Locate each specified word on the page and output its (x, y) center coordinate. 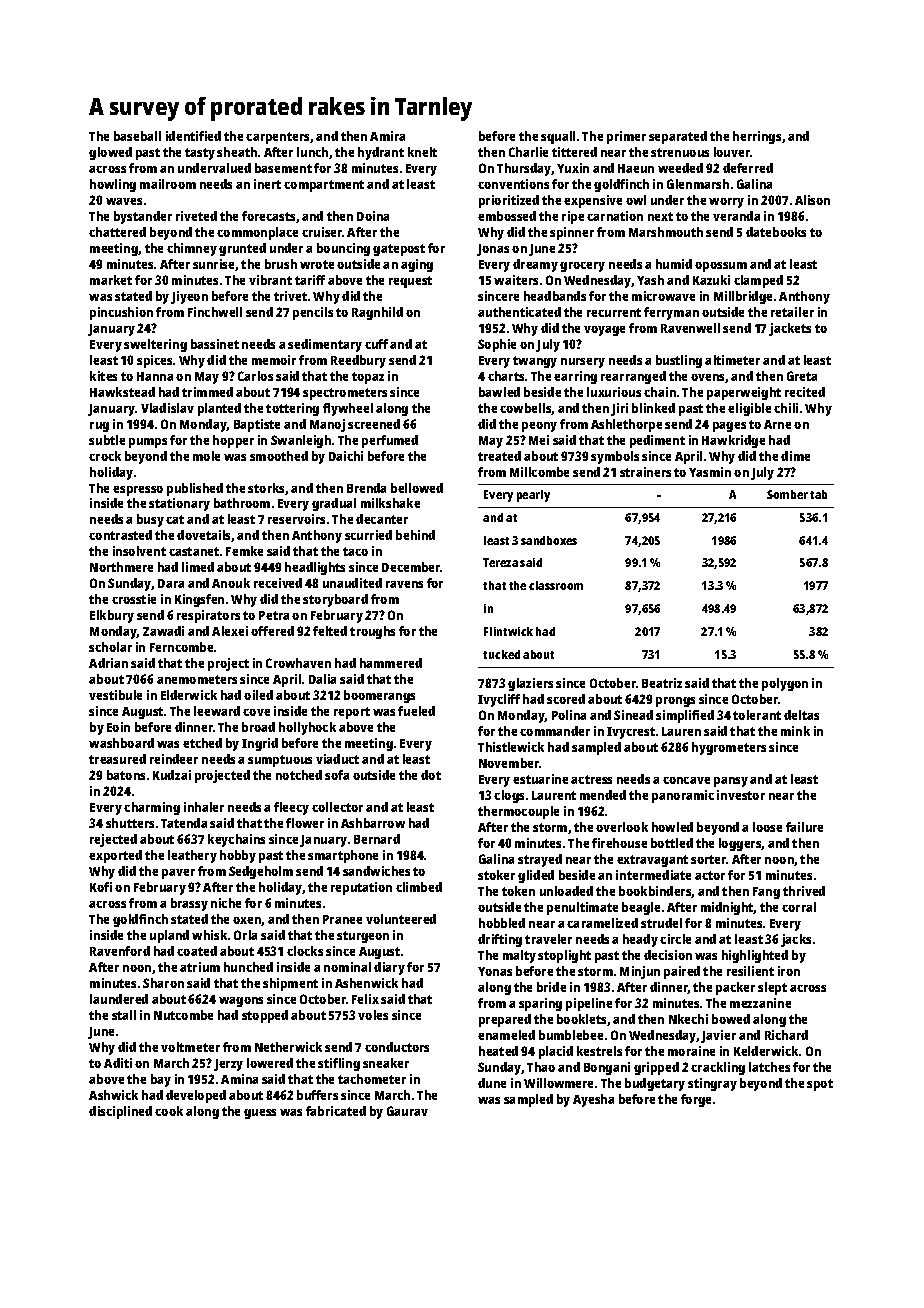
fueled (416, 711)
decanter (382, 519)
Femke (244, 551)
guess (260, 1114)
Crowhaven (298, 663)
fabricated (336, 1111)
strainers (645, 472)
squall (558, 137)
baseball (137, 136)
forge (696, 1100)
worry (726, 203)
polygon (785, 684)
